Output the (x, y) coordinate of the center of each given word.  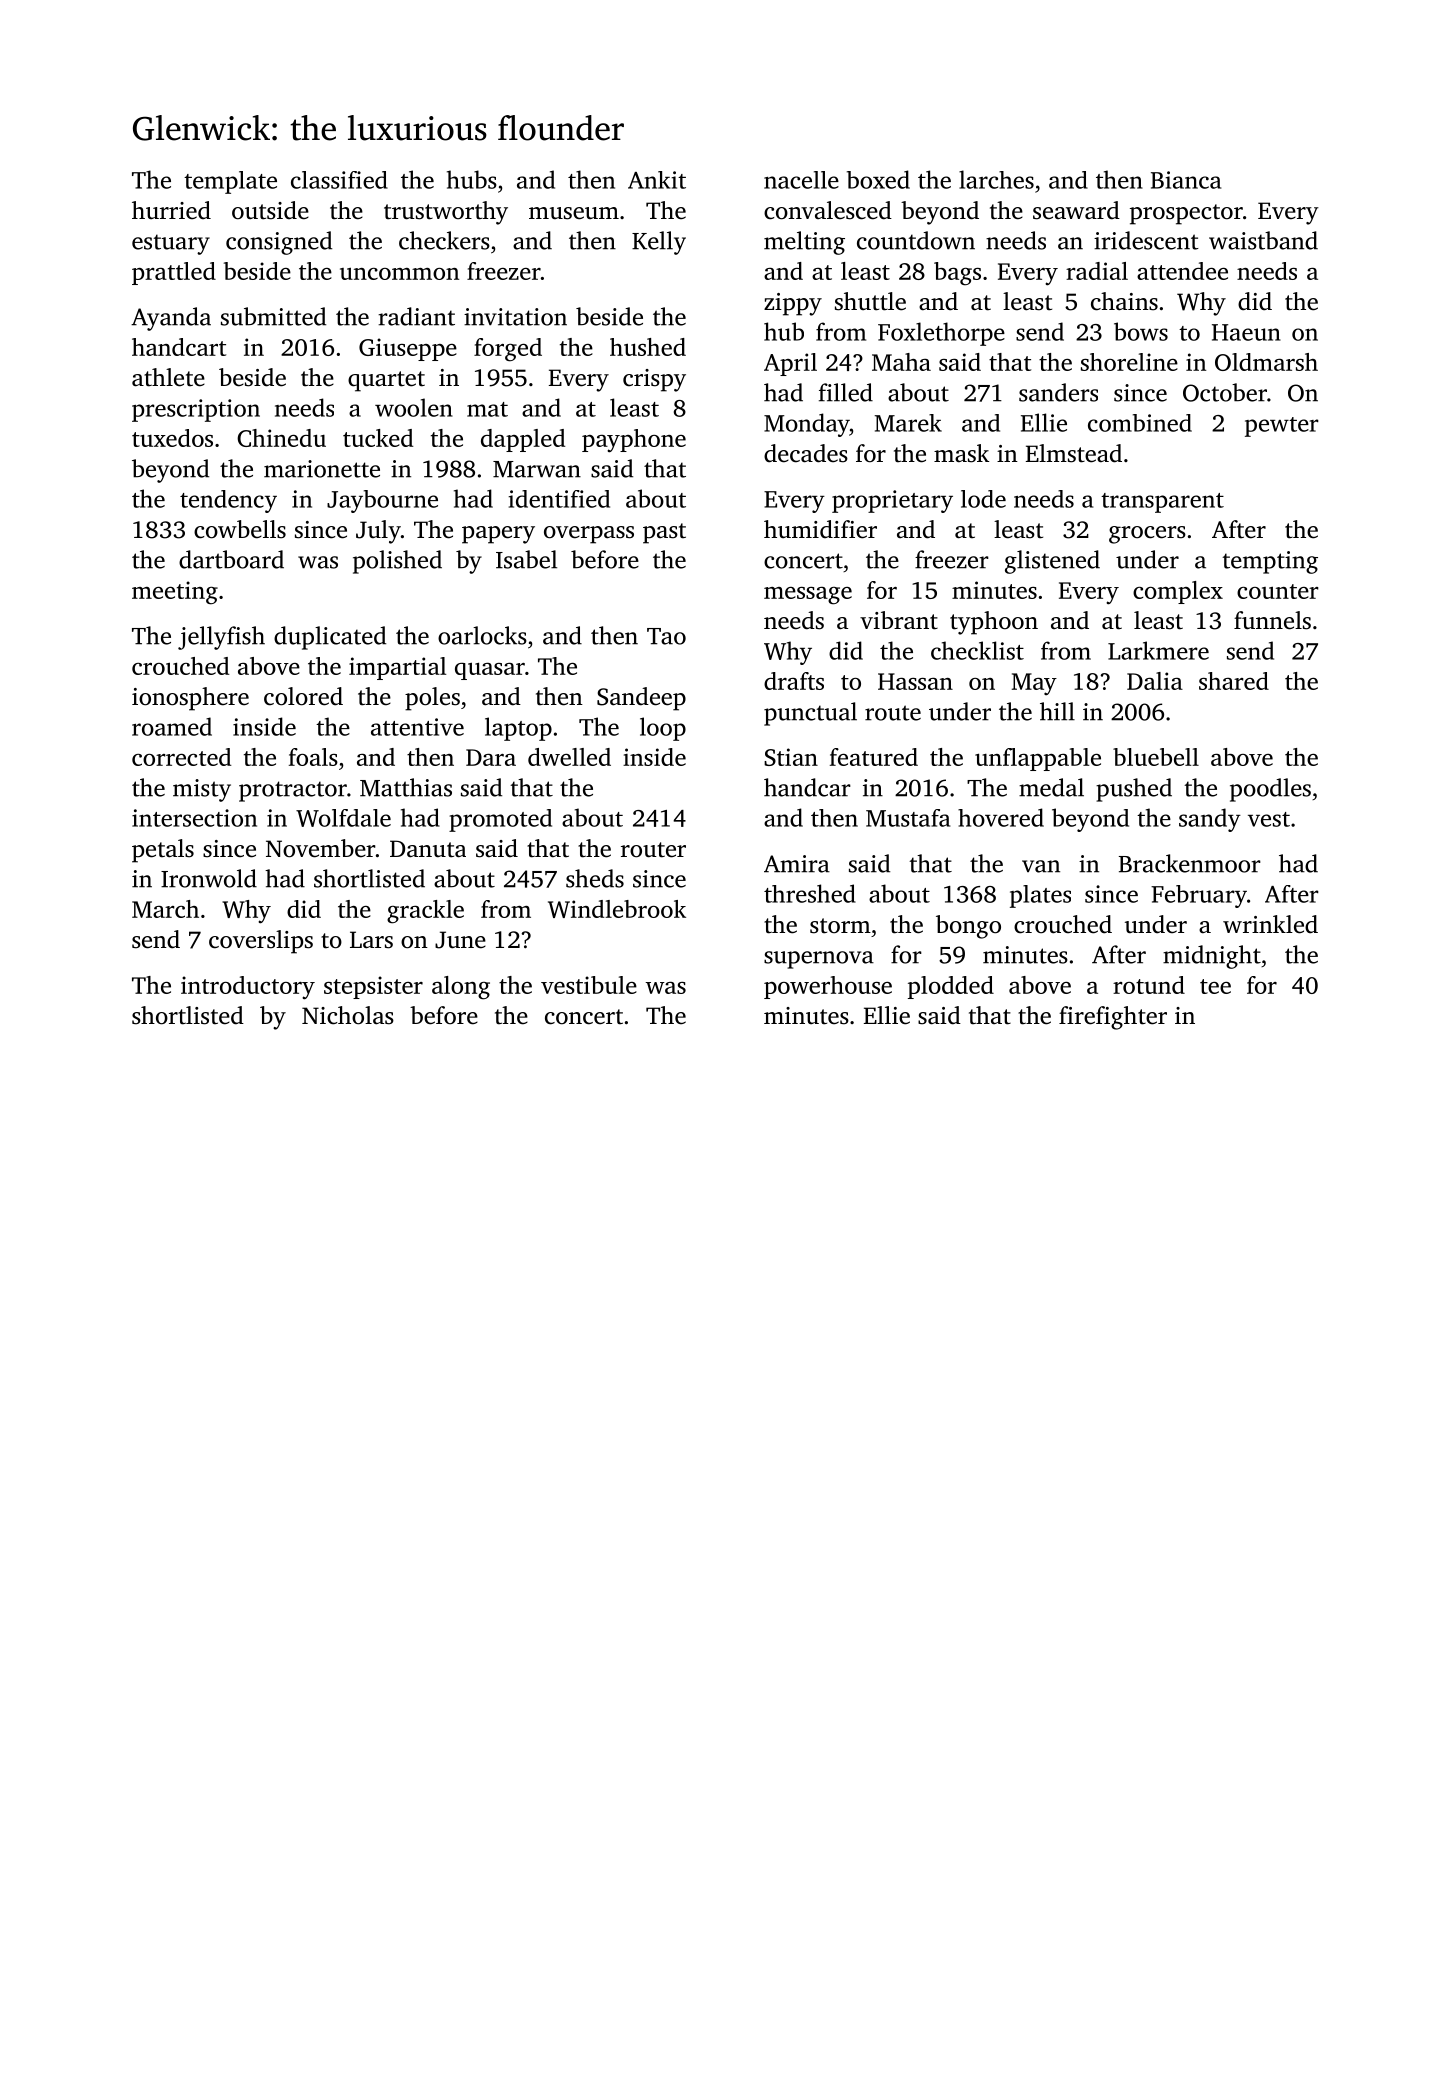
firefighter (1113, 1018)
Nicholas (348, 1015)
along (461, 988)
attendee (1182, 271)
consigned (279, 243)
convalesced (828, 210)
